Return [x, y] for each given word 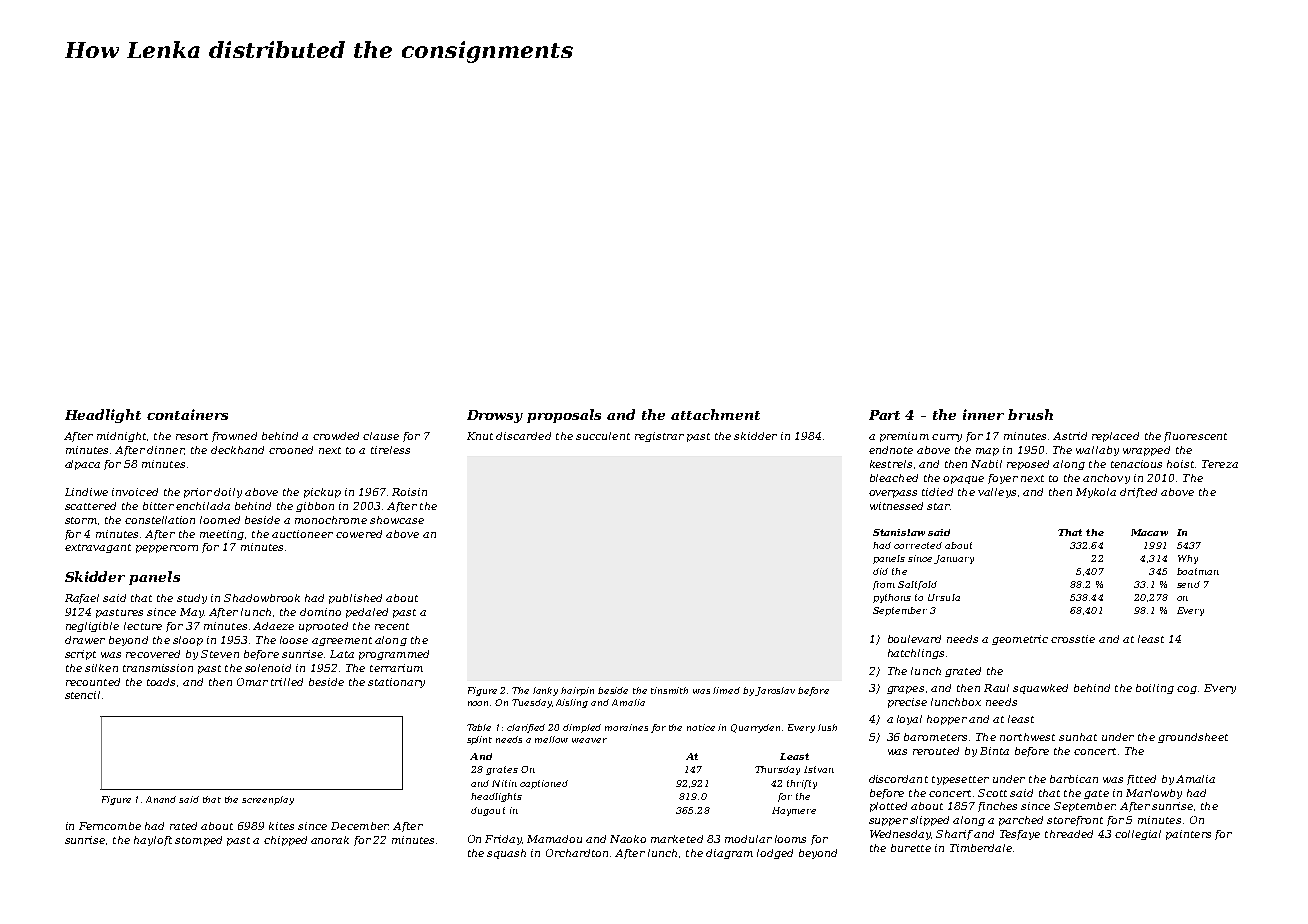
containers [187, 414]
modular [748, 839]
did [880, 571]
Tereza [1220, 464]
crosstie [1073, 639]
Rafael [82, 599]
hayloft [153, 841]
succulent [603, 436]
